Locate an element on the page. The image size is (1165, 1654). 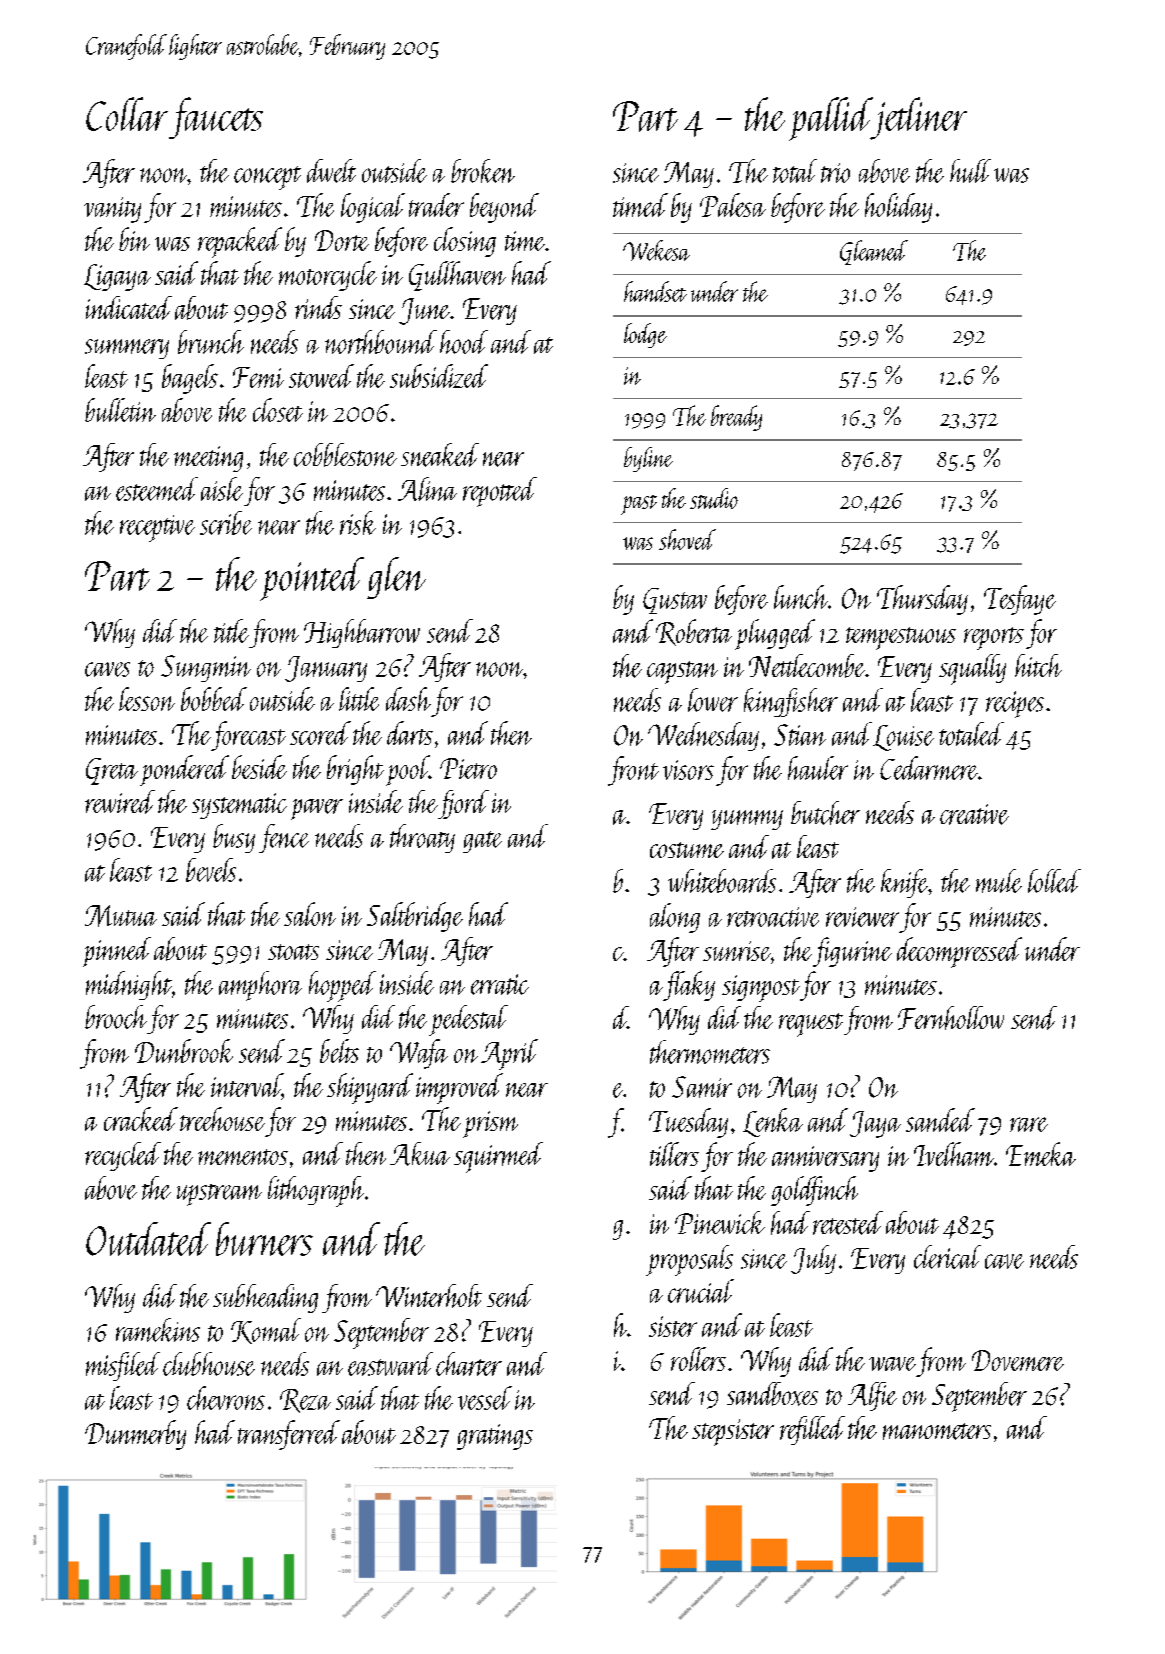
fence is located at coordinates (284, 838).
